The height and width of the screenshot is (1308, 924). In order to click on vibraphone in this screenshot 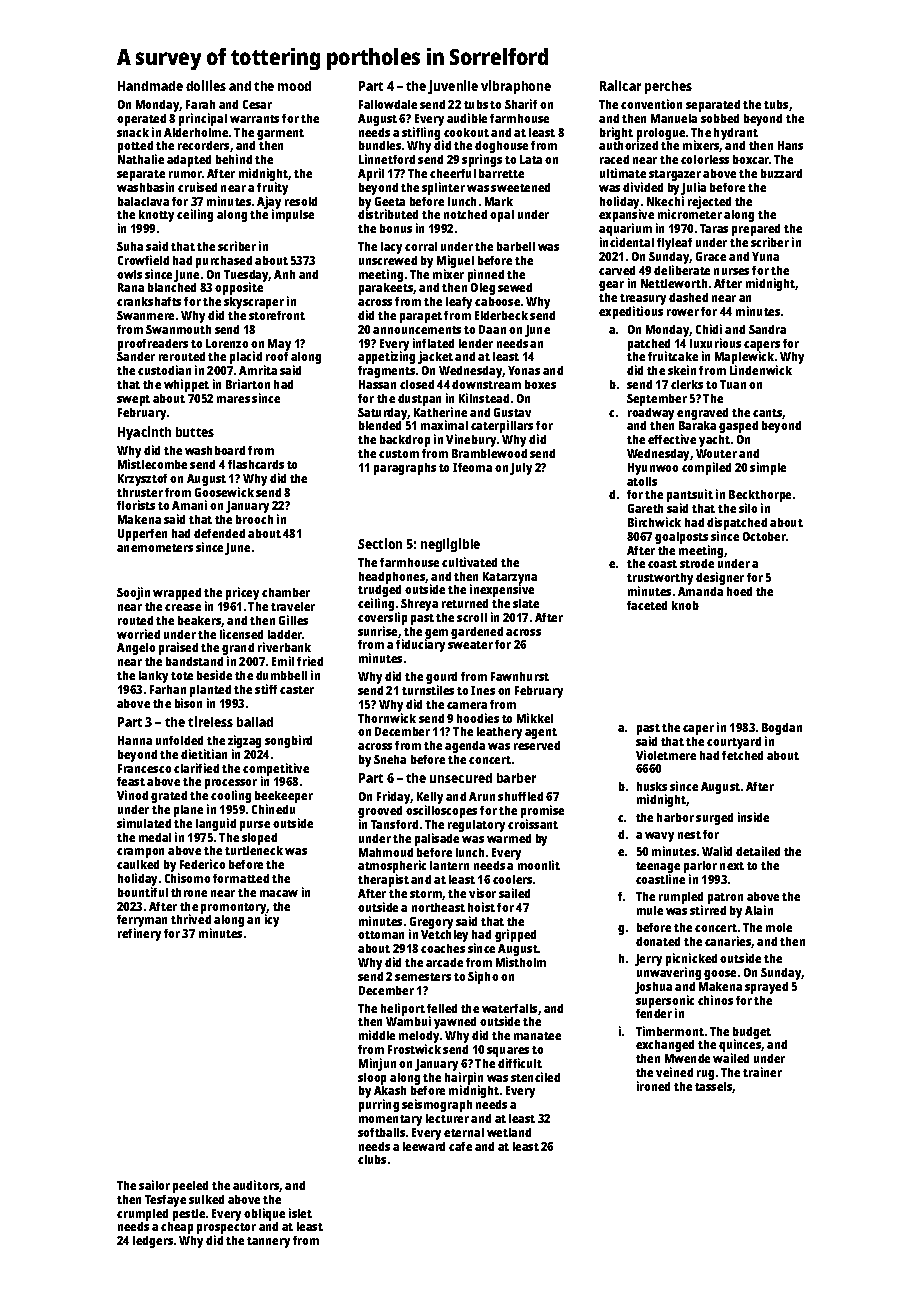, I will do `click(516, 87)`.
